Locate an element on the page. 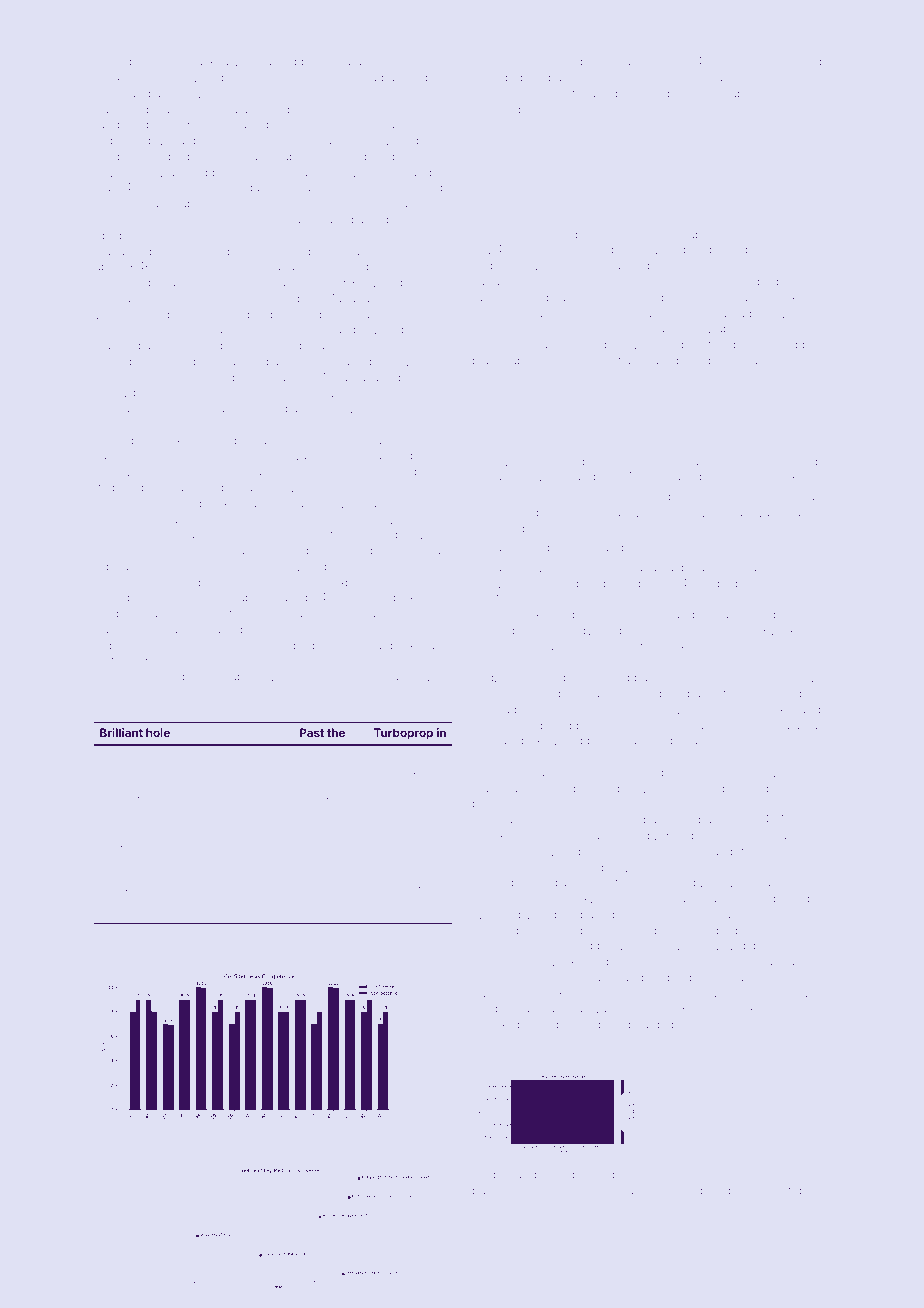 The height and width of the image is (1308, 924). pond is located at coordinates (807, 62).
